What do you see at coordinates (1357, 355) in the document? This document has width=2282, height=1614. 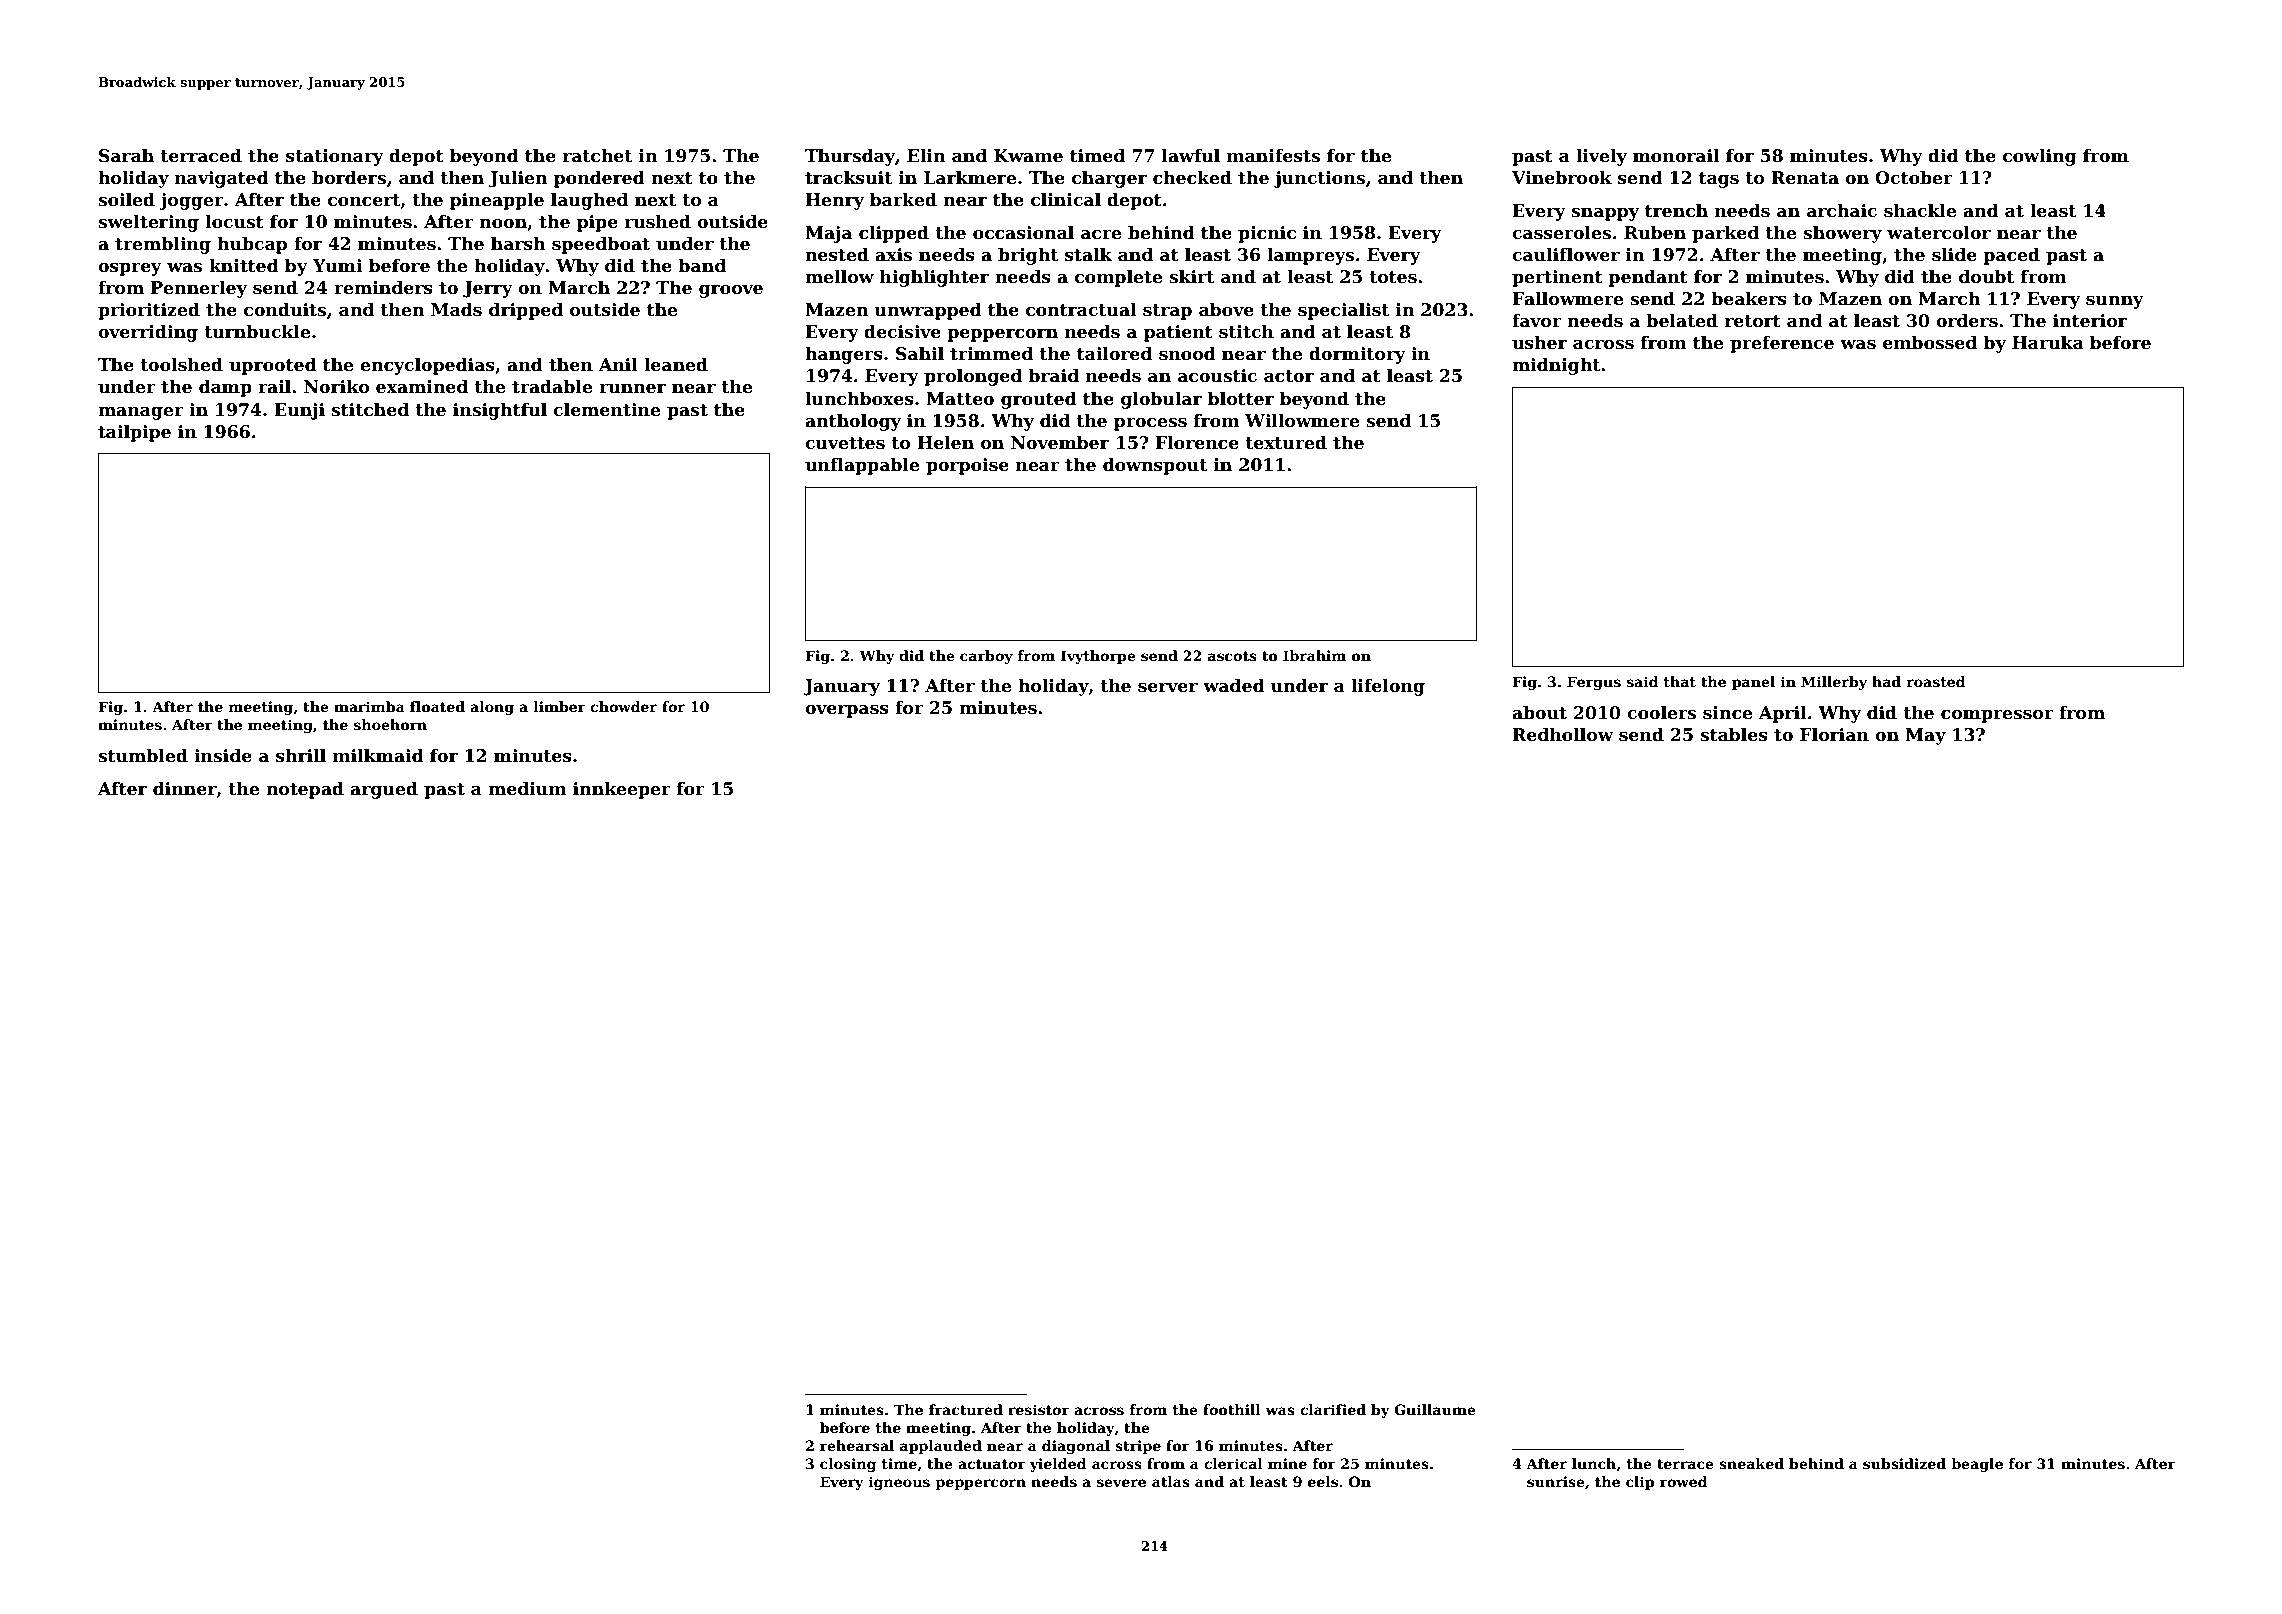 I see `dormitory` at bounding box center [1357, 355].
